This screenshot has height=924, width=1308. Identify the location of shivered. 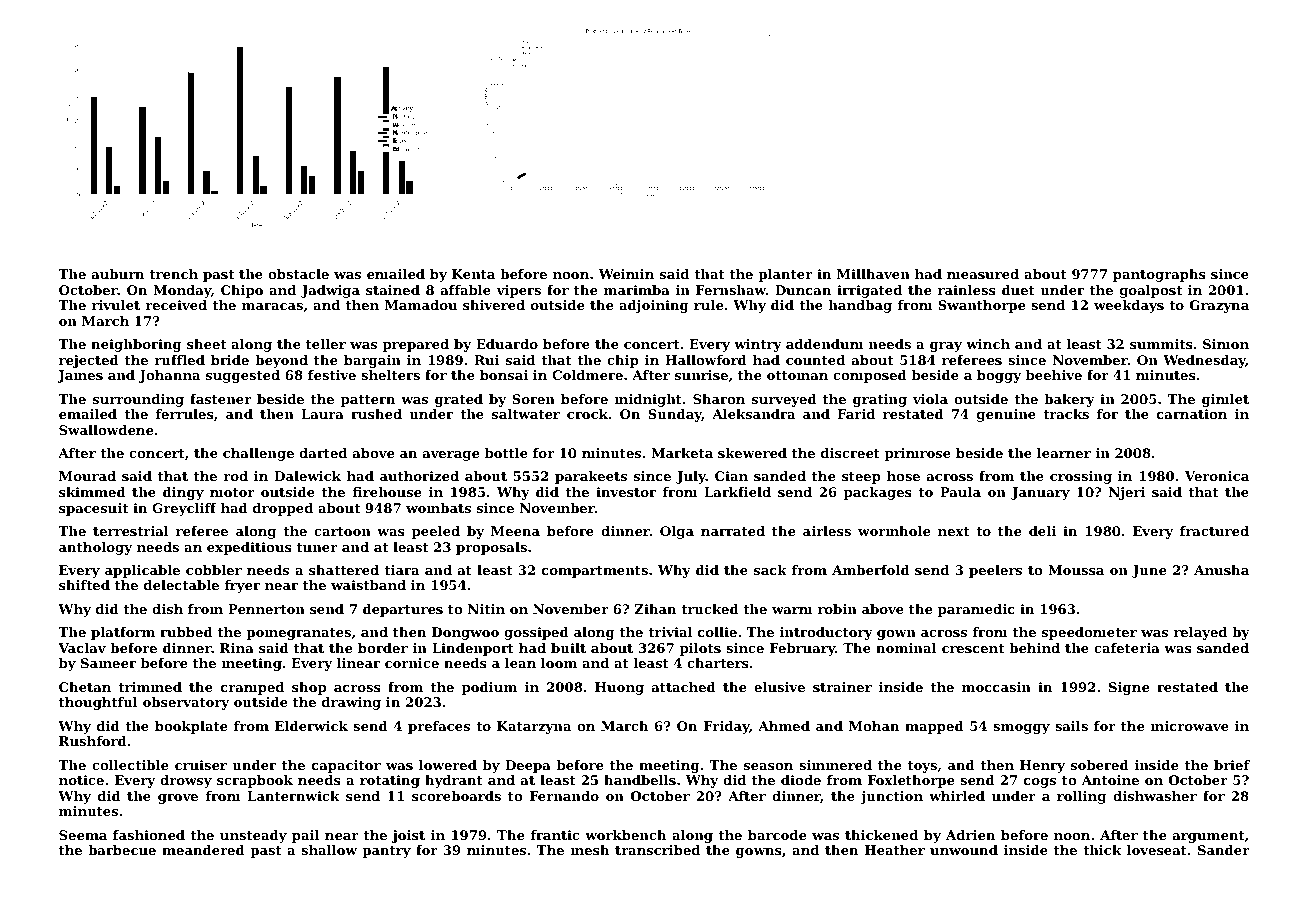
(494, 305).
